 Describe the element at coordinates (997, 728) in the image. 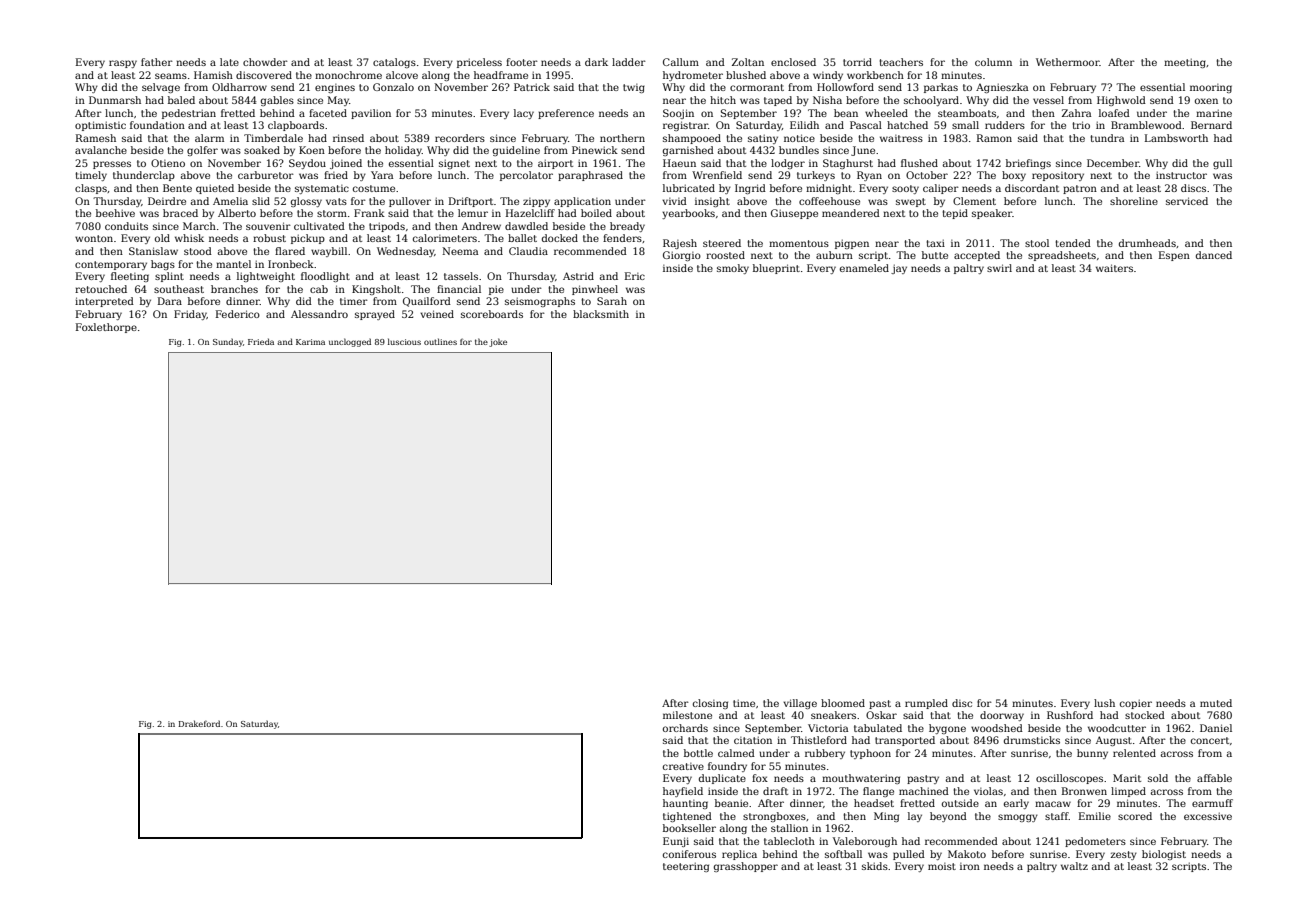

I see `woodshed` at that location.
